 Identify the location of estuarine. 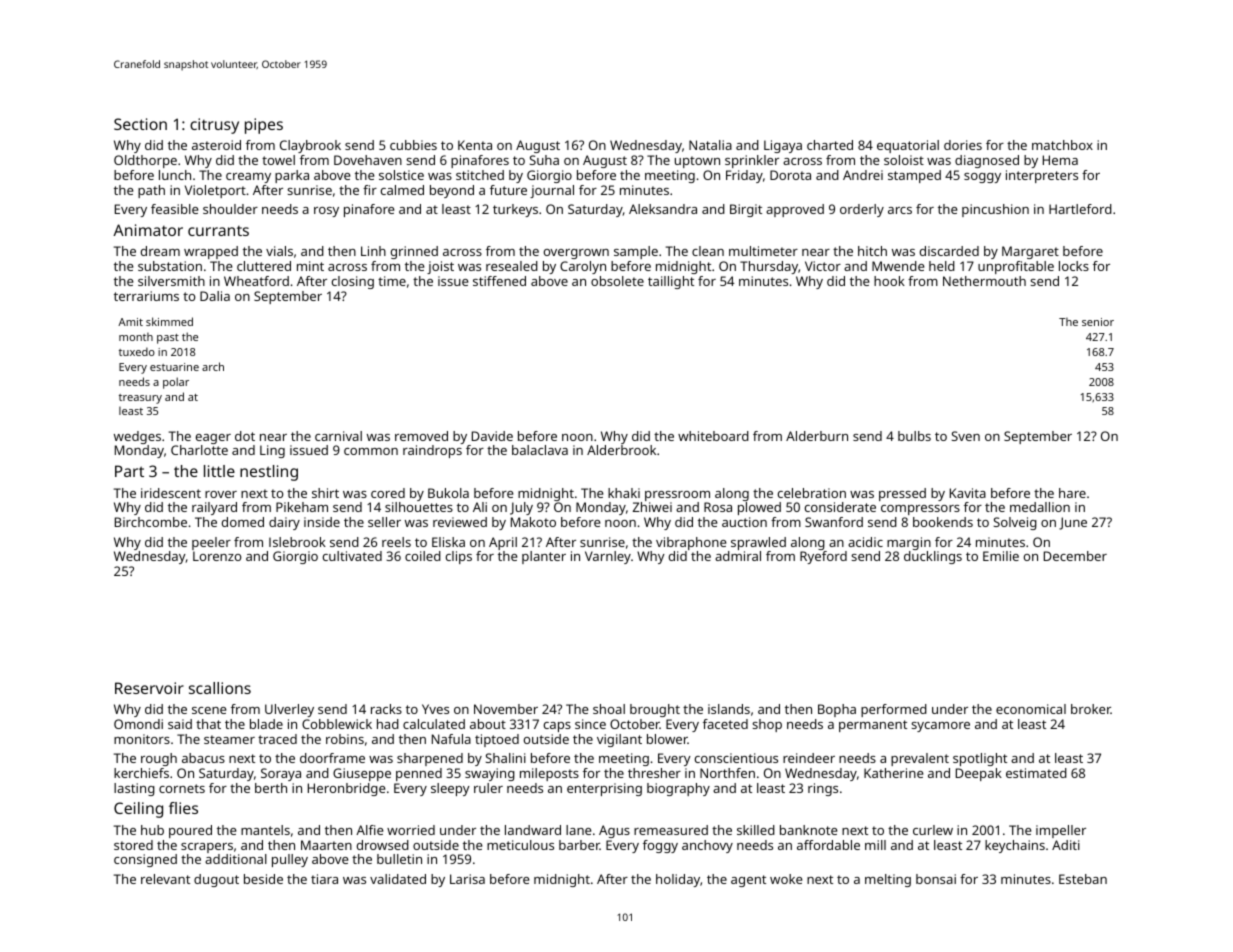
(174, 367).
